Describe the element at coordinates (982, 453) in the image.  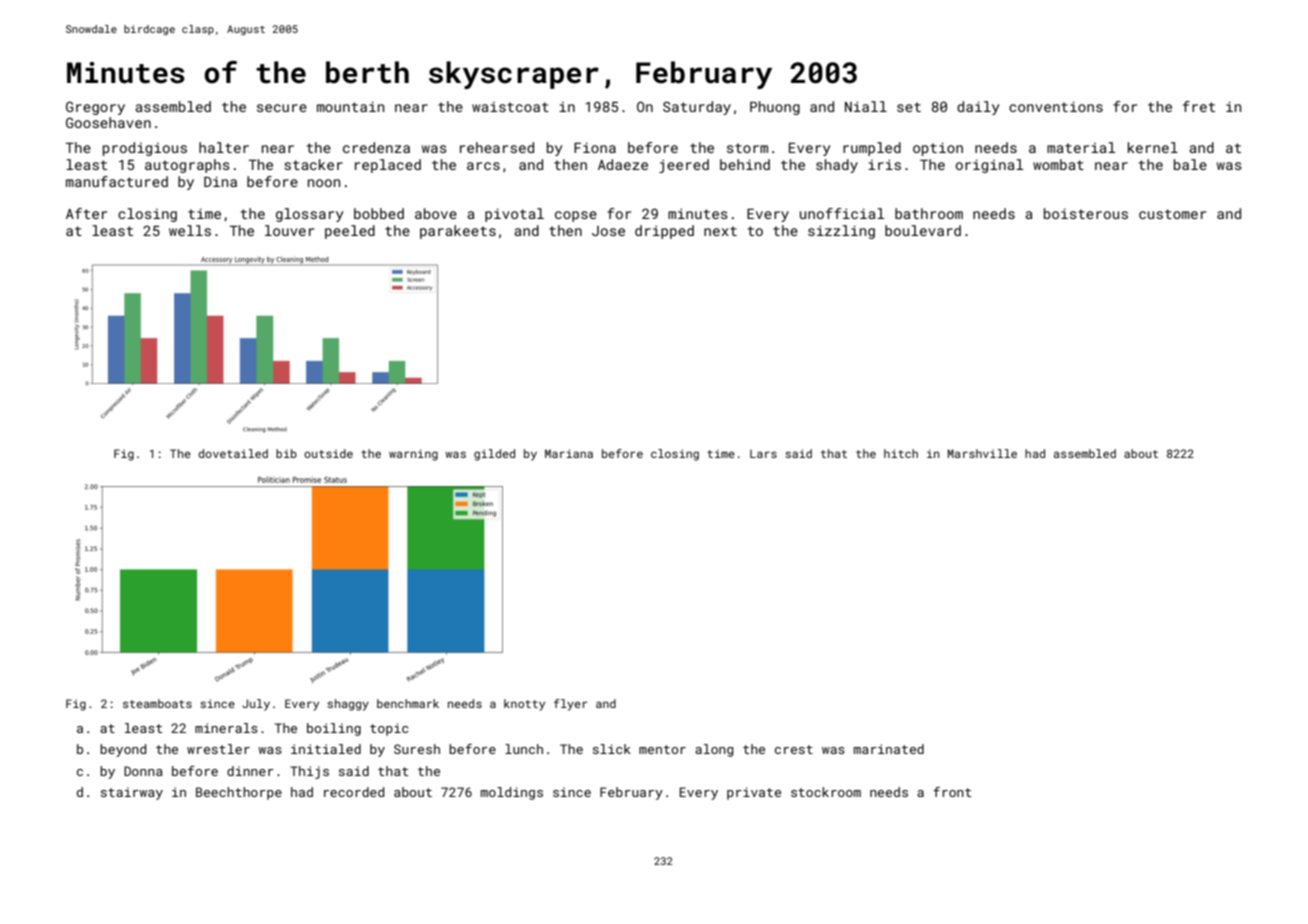
I see `Marshville` at that location.
